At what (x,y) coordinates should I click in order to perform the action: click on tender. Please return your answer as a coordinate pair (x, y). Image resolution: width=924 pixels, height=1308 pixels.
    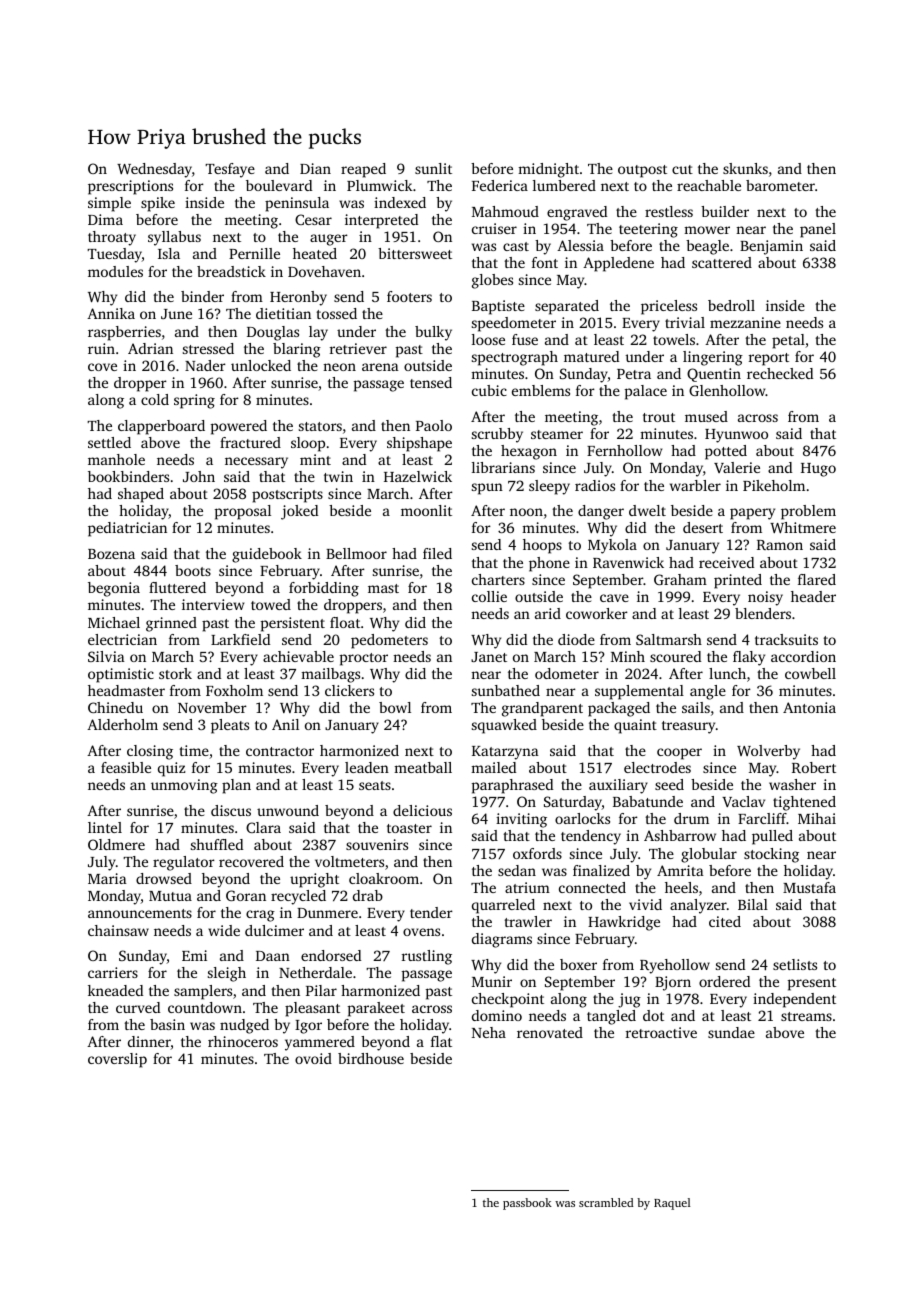
    Looking at the image, I should click on (431, 912).
